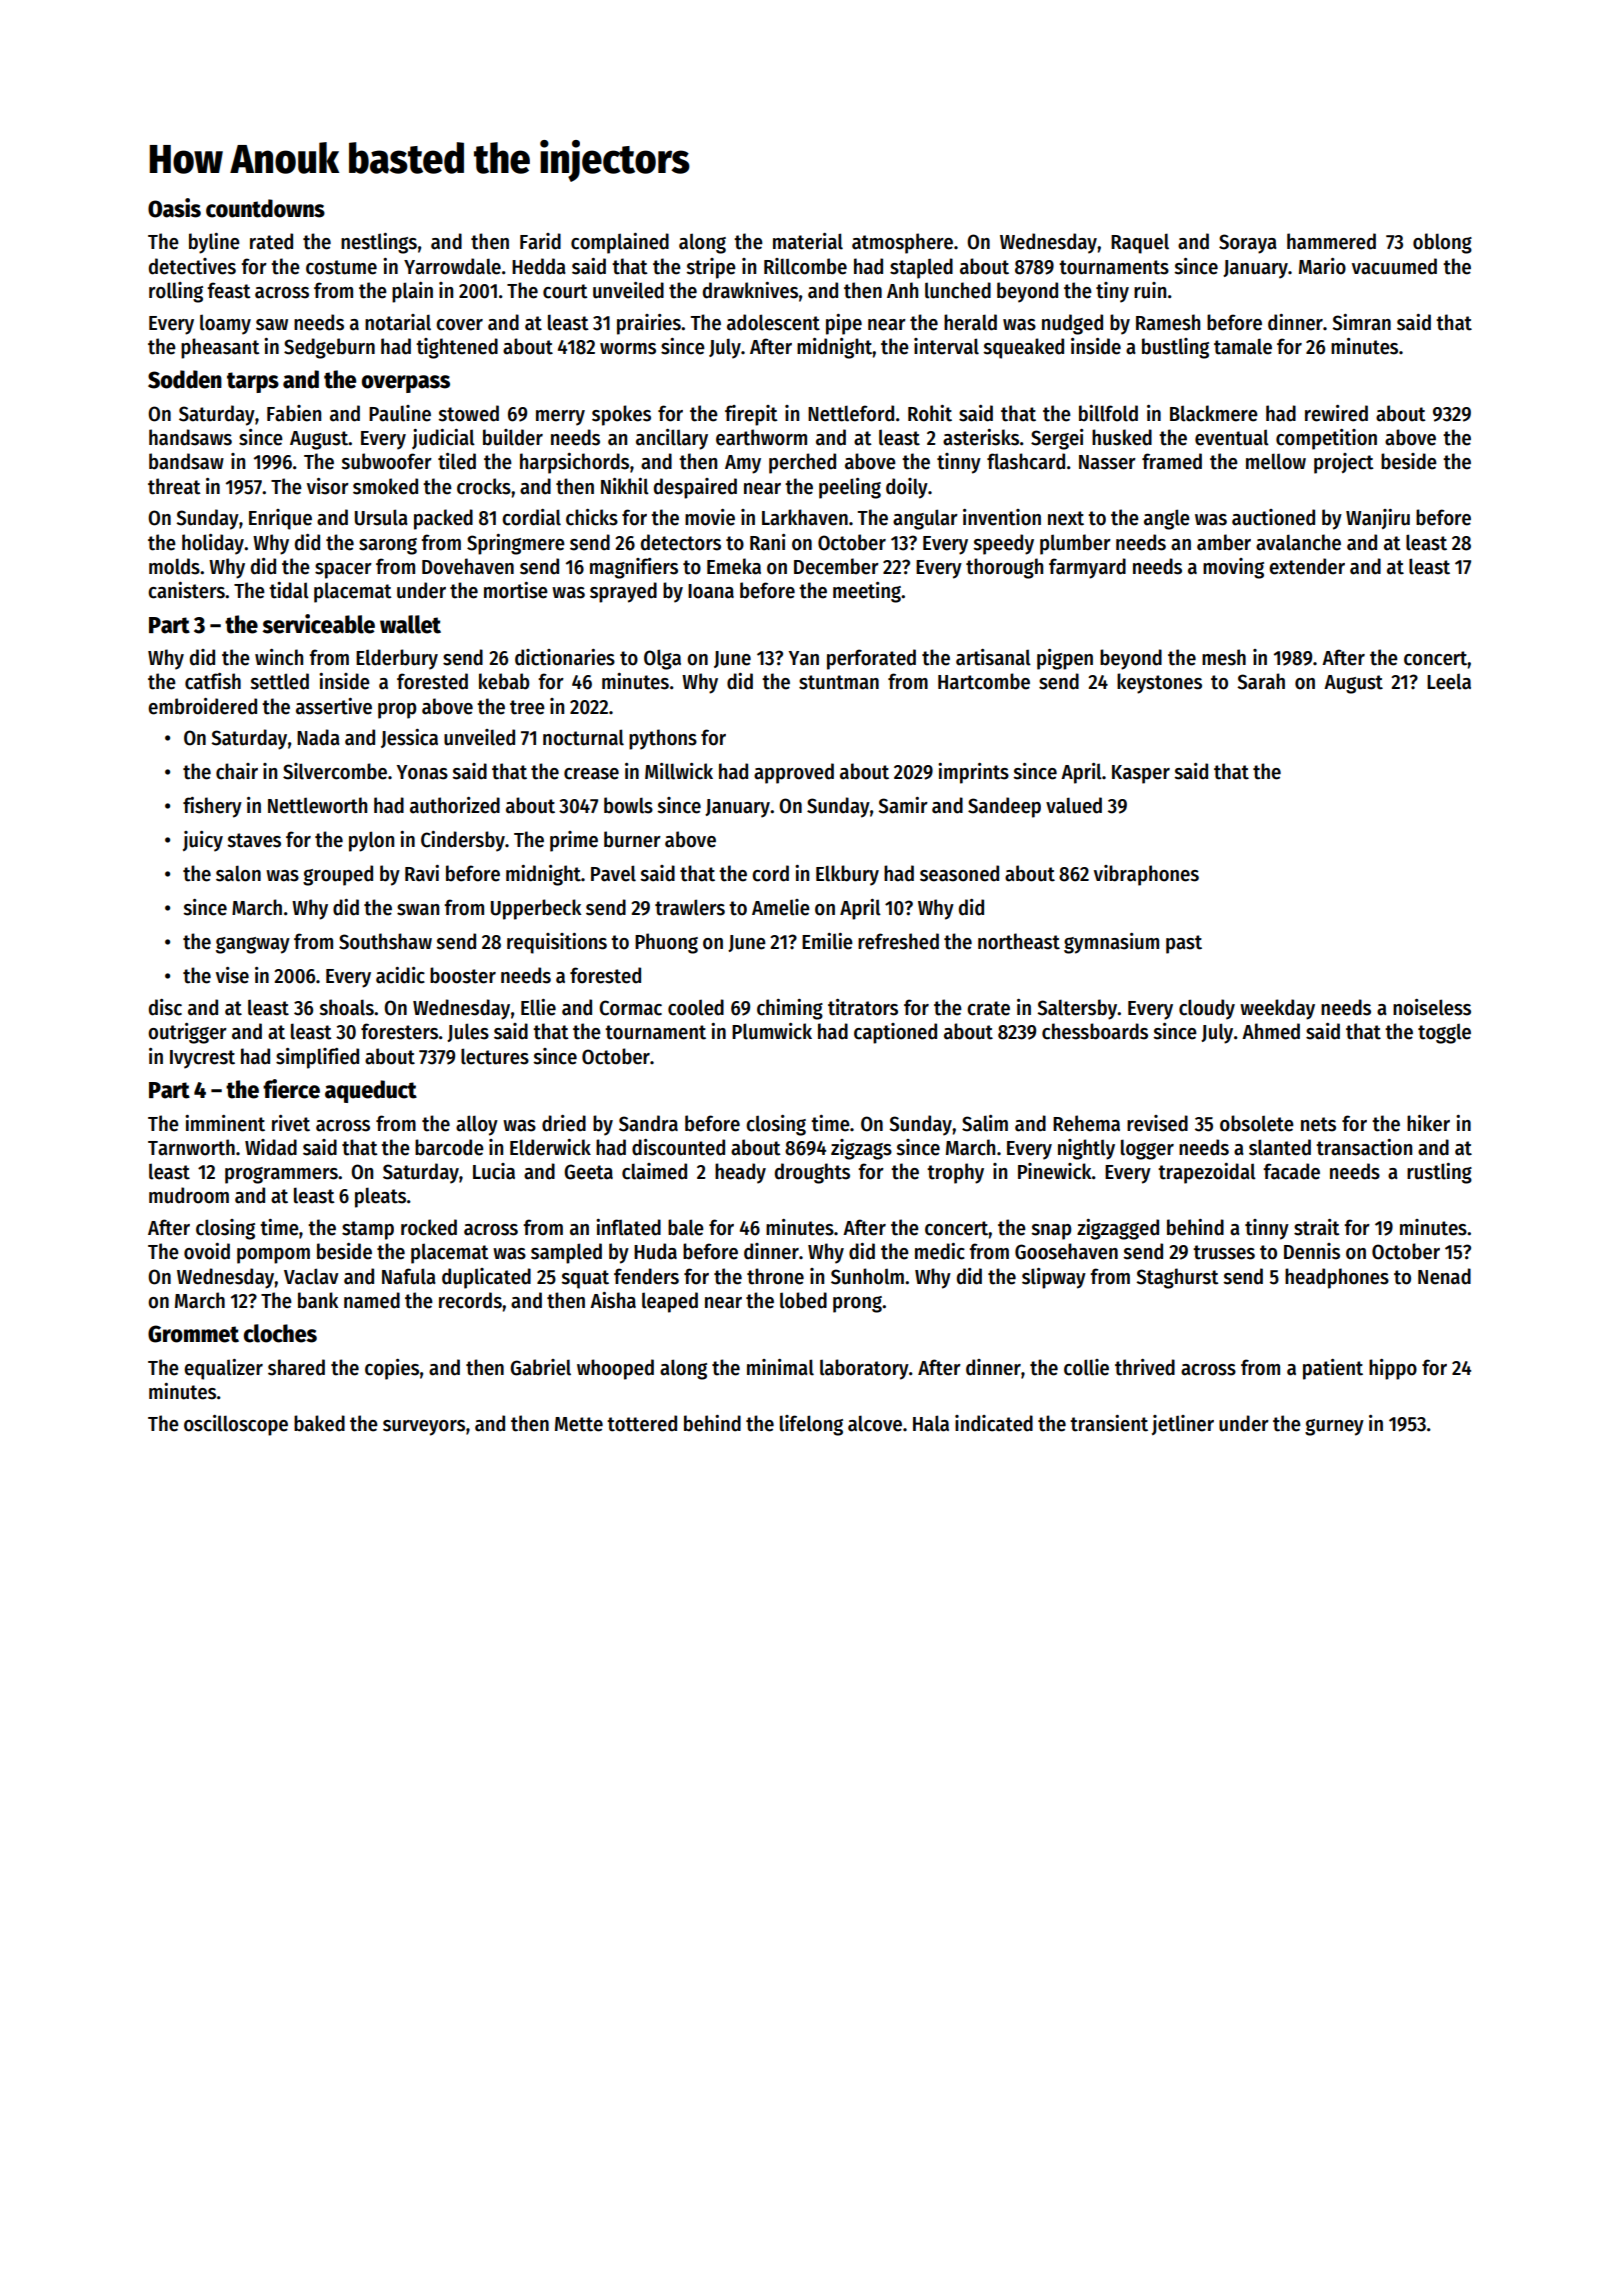  Describe the element at coordinates (1172, 461) in the screenshot. I see `framed` at that location.
